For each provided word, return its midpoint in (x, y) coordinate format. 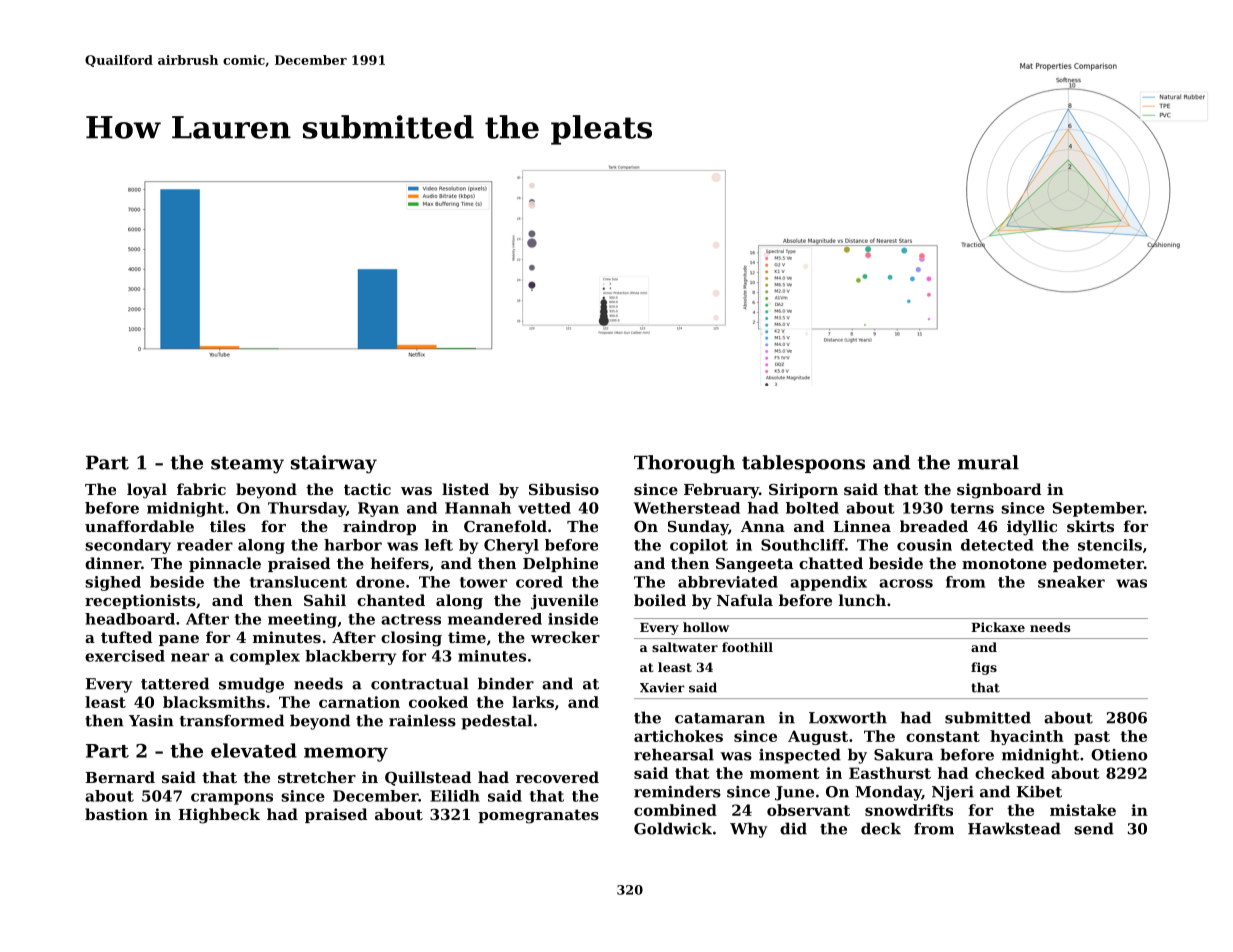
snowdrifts (909, 810)
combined (675, 810)
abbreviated (728, 582)
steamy (247, 465)
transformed (232, 720)
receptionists (140, 601)
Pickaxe (998, 627)
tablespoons (803, 464)
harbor (353, 545)
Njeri (953, 793)
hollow (706, 627)
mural (988, 462)
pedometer (1098, 564)
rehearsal (674, 754)
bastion (116, 814)
